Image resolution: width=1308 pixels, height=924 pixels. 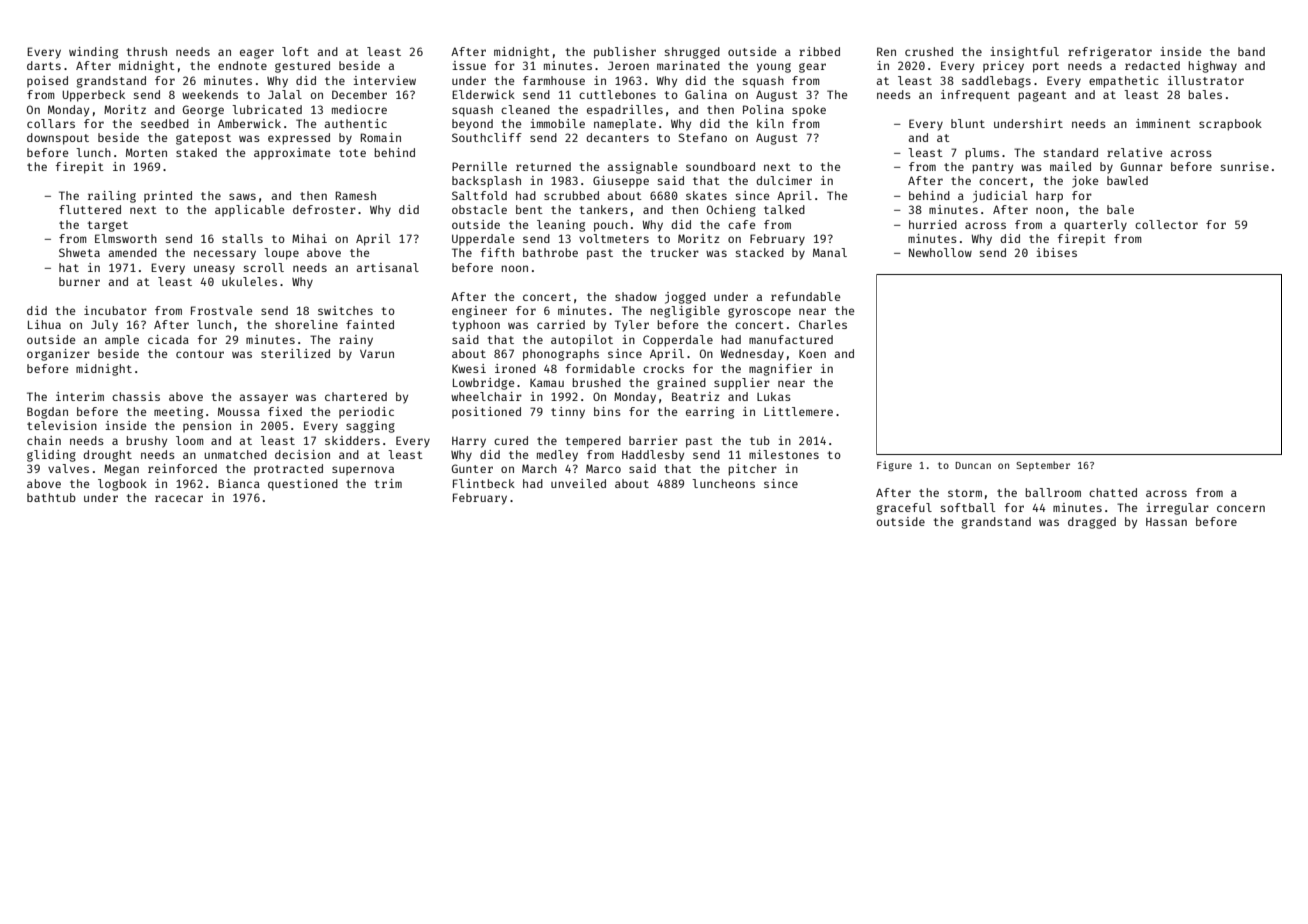 What do you see at coordinates (249, 281) in the screenshot?
I see `ukuleles` at bounding box center [249, 281].
